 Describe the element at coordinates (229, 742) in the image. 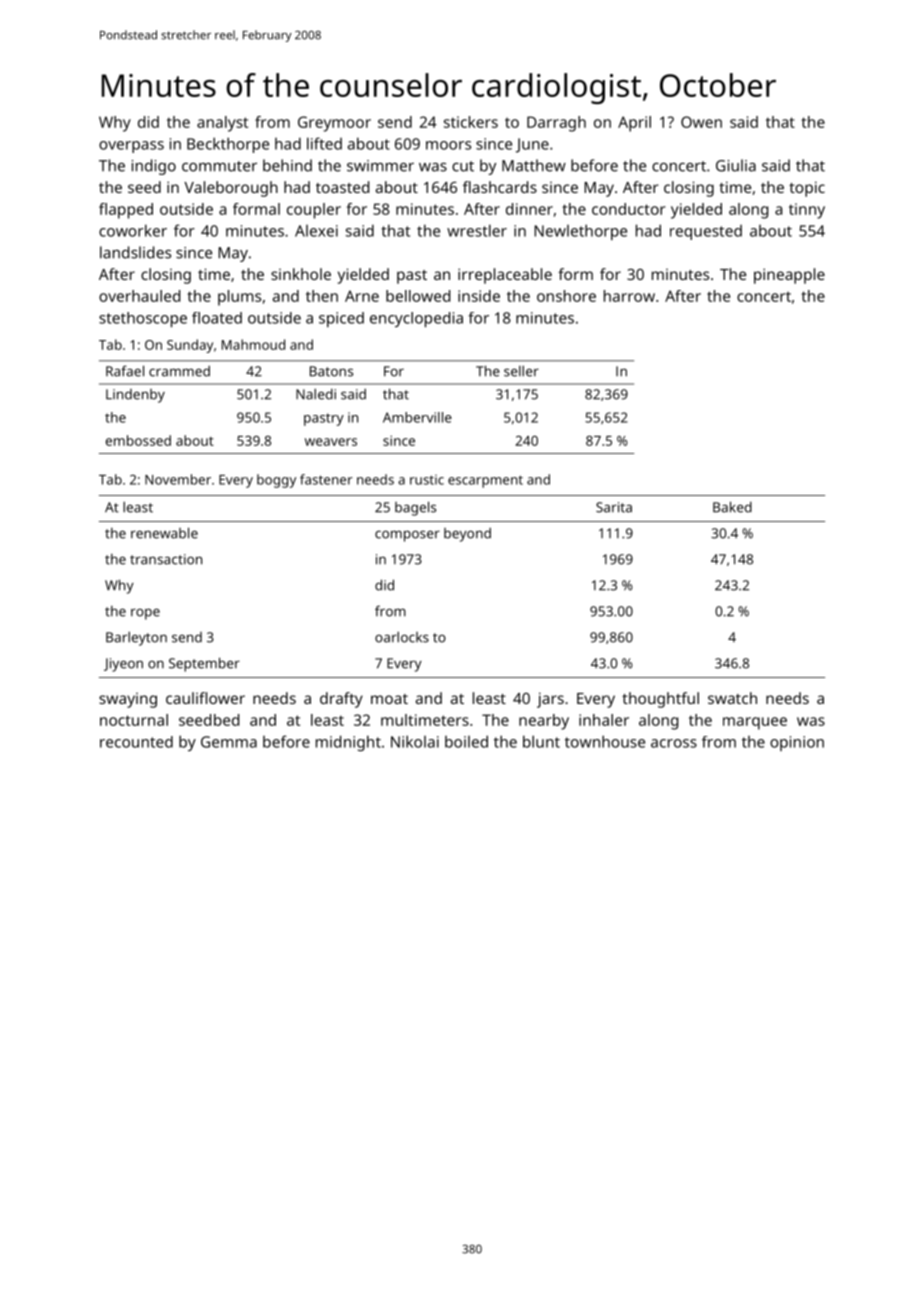

I see `Gemma` at that location.
